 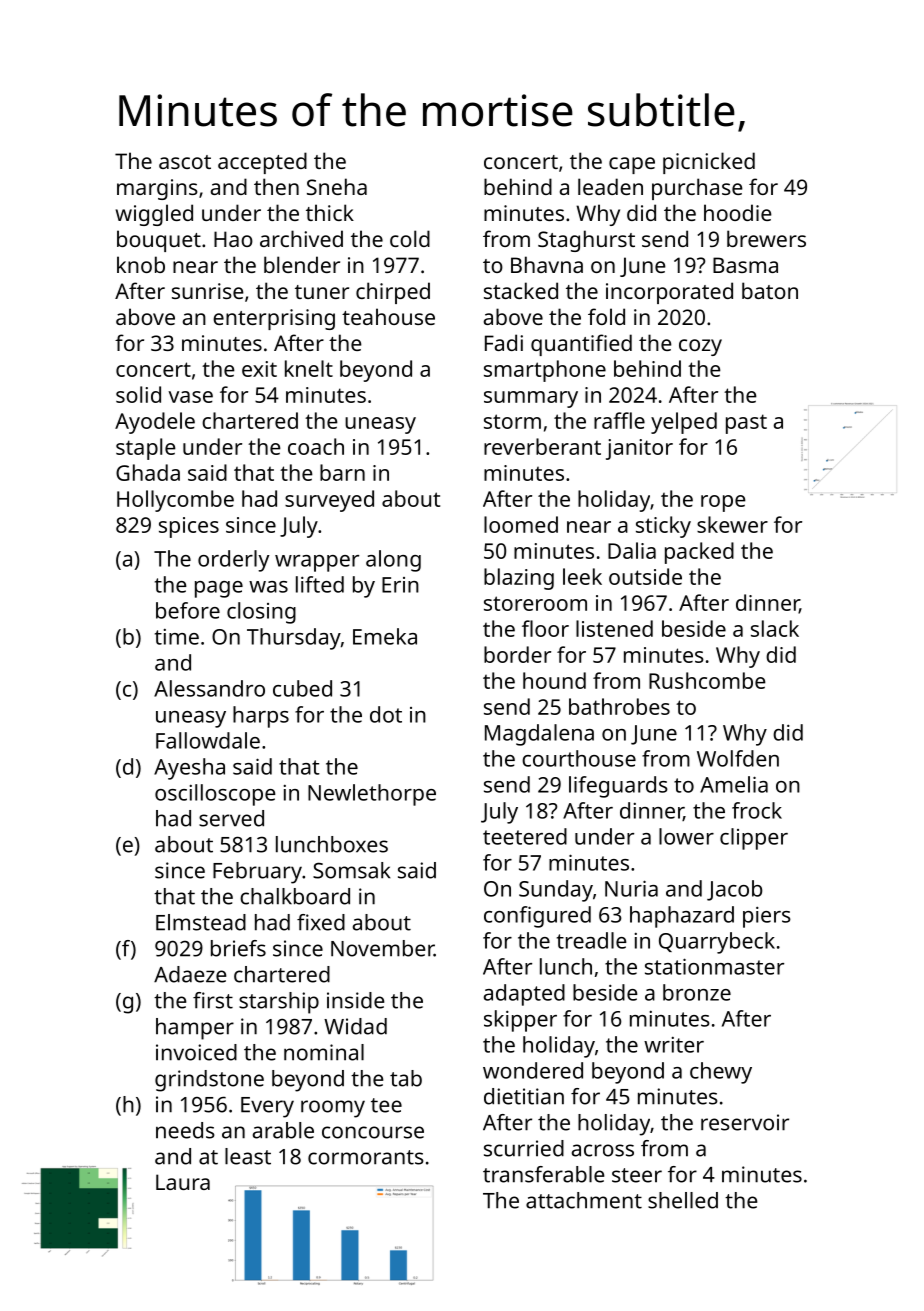 What do you see at coordinates (581, 345) in the screenshot?
I see `quantified` at bounding box center [581, 345].
